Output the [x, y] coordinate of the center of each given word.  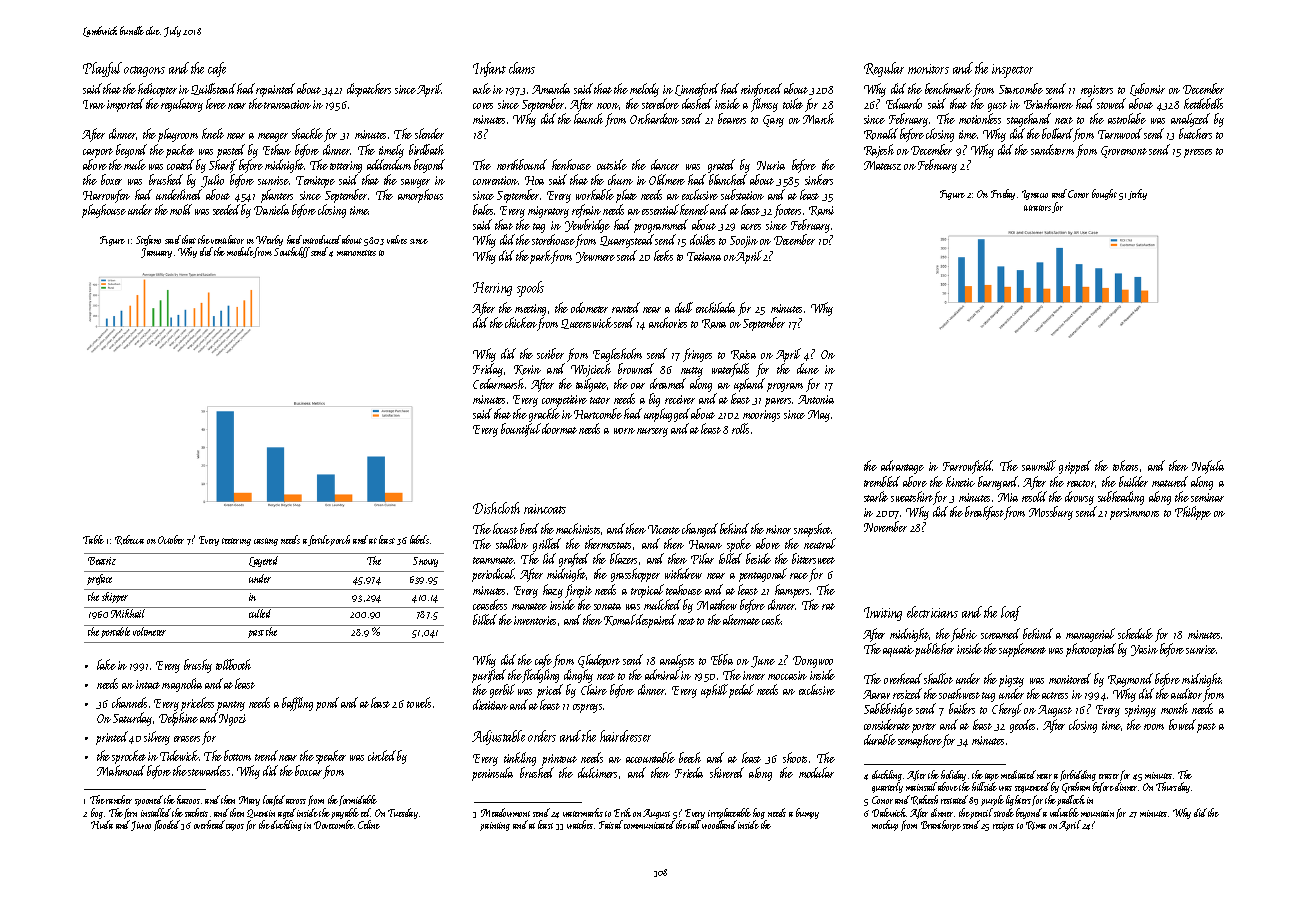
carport [98, 153]
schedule [1135, 633]
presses [1198, 153]
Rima [1036, 825]
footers [787, 211]
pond [327, 704]
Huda [102, 824]
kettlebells [1203, 103]
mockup [885, 825]
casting [266, 542]
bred [529, 528]
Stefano [148, 240]
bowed [1182, 724]
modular [816, 772]
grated [721, 166]
